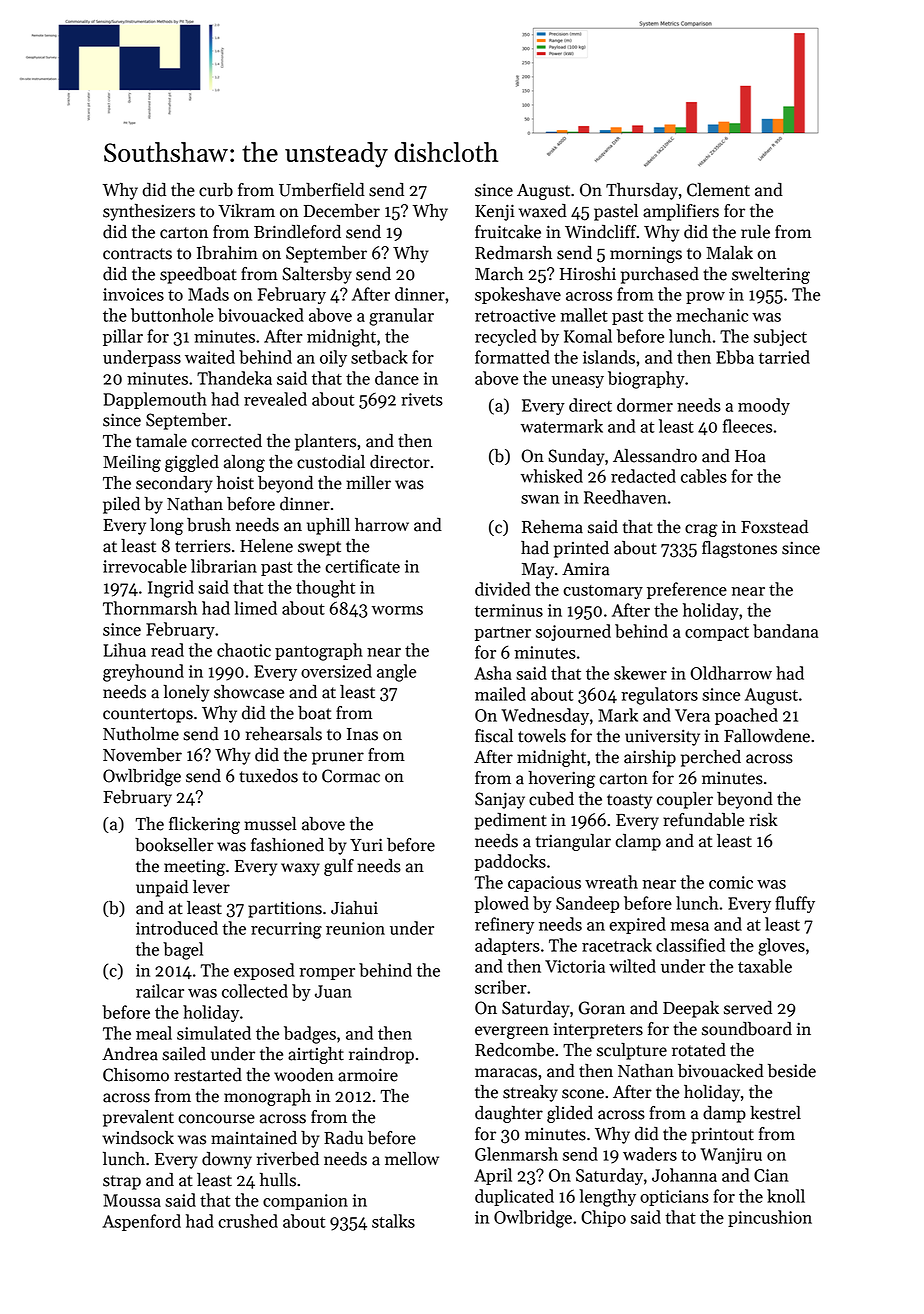 Image resolution: width=924 pixels, height=1314 pixels. Describe the element at coordinates (795, 904) in the image. I see `fluffy` at that location.
